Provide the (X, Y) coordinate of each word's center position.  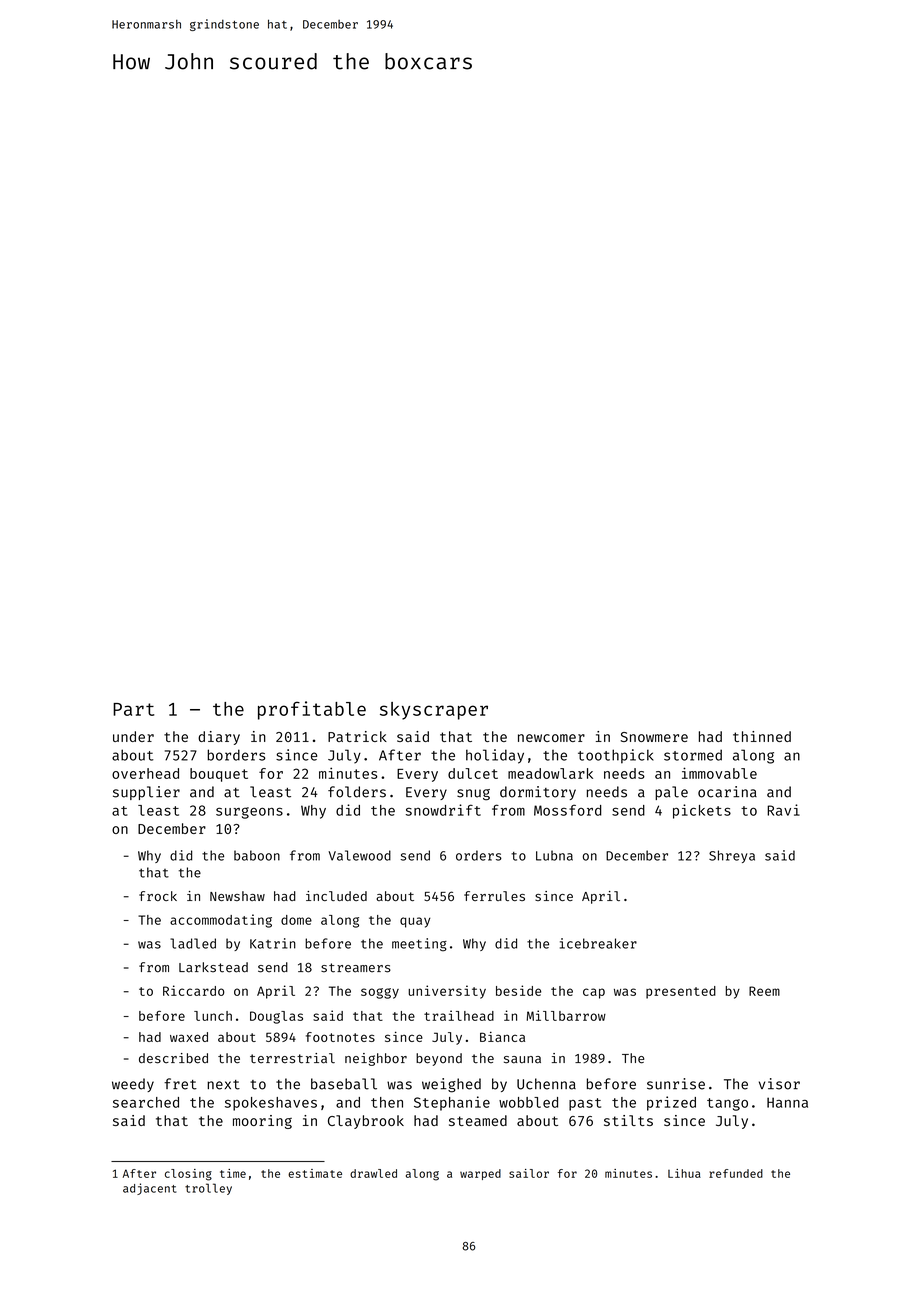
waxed (189, 1037)
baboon (257, 855)
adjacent (149, 1189)
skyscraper (434, 711)
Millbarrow (566, 1015)
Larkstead (213, 967)
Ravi (783, 810)
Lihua (684, 1173)
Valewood (359, 855)
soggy (380, 993)
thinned (762, 736)
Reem (764, 991)
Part (133, 709)
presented (681, 992)
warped (480, 1174)
